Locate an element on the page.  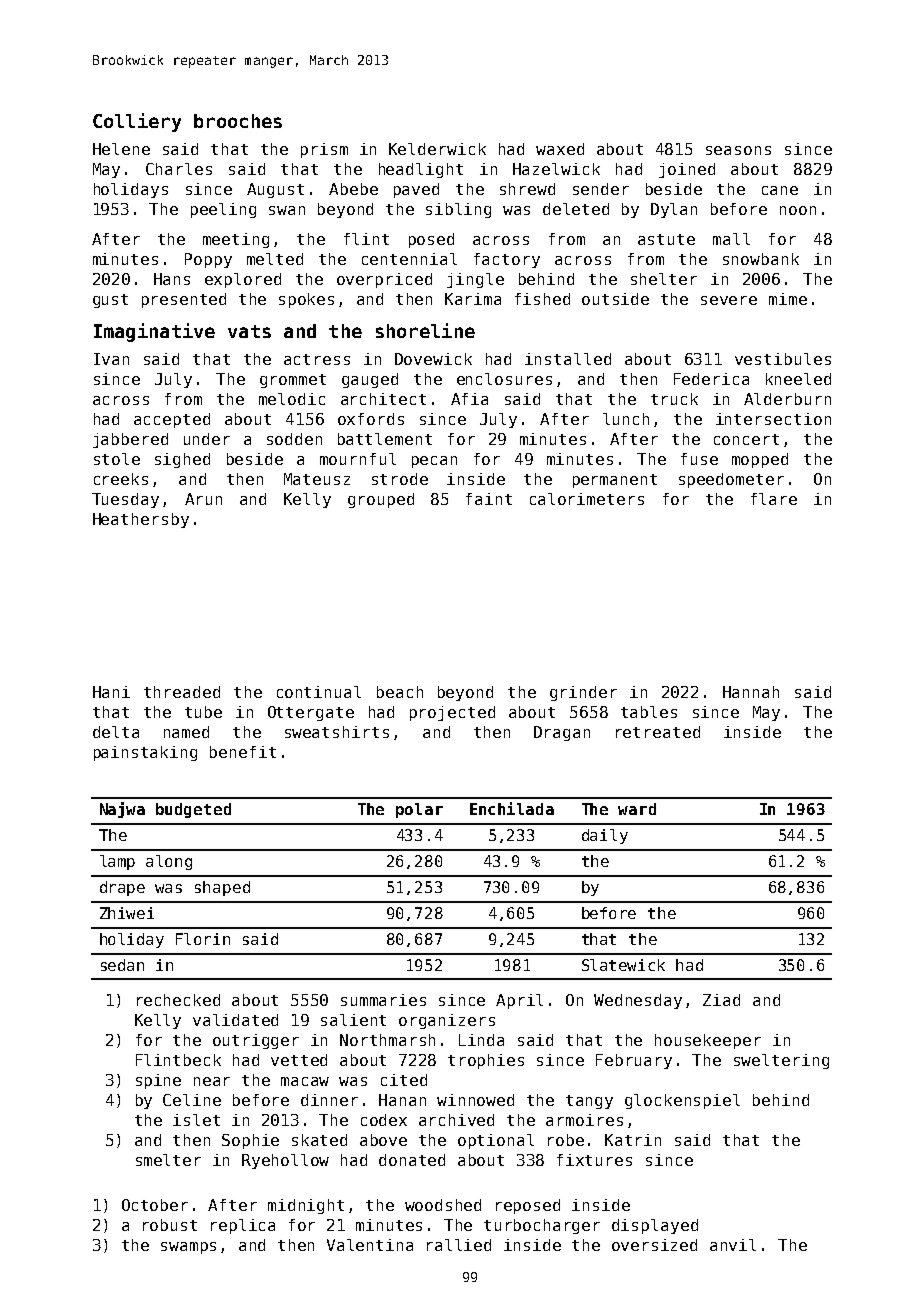
Slatewick is located at coordinates (623, 965).
